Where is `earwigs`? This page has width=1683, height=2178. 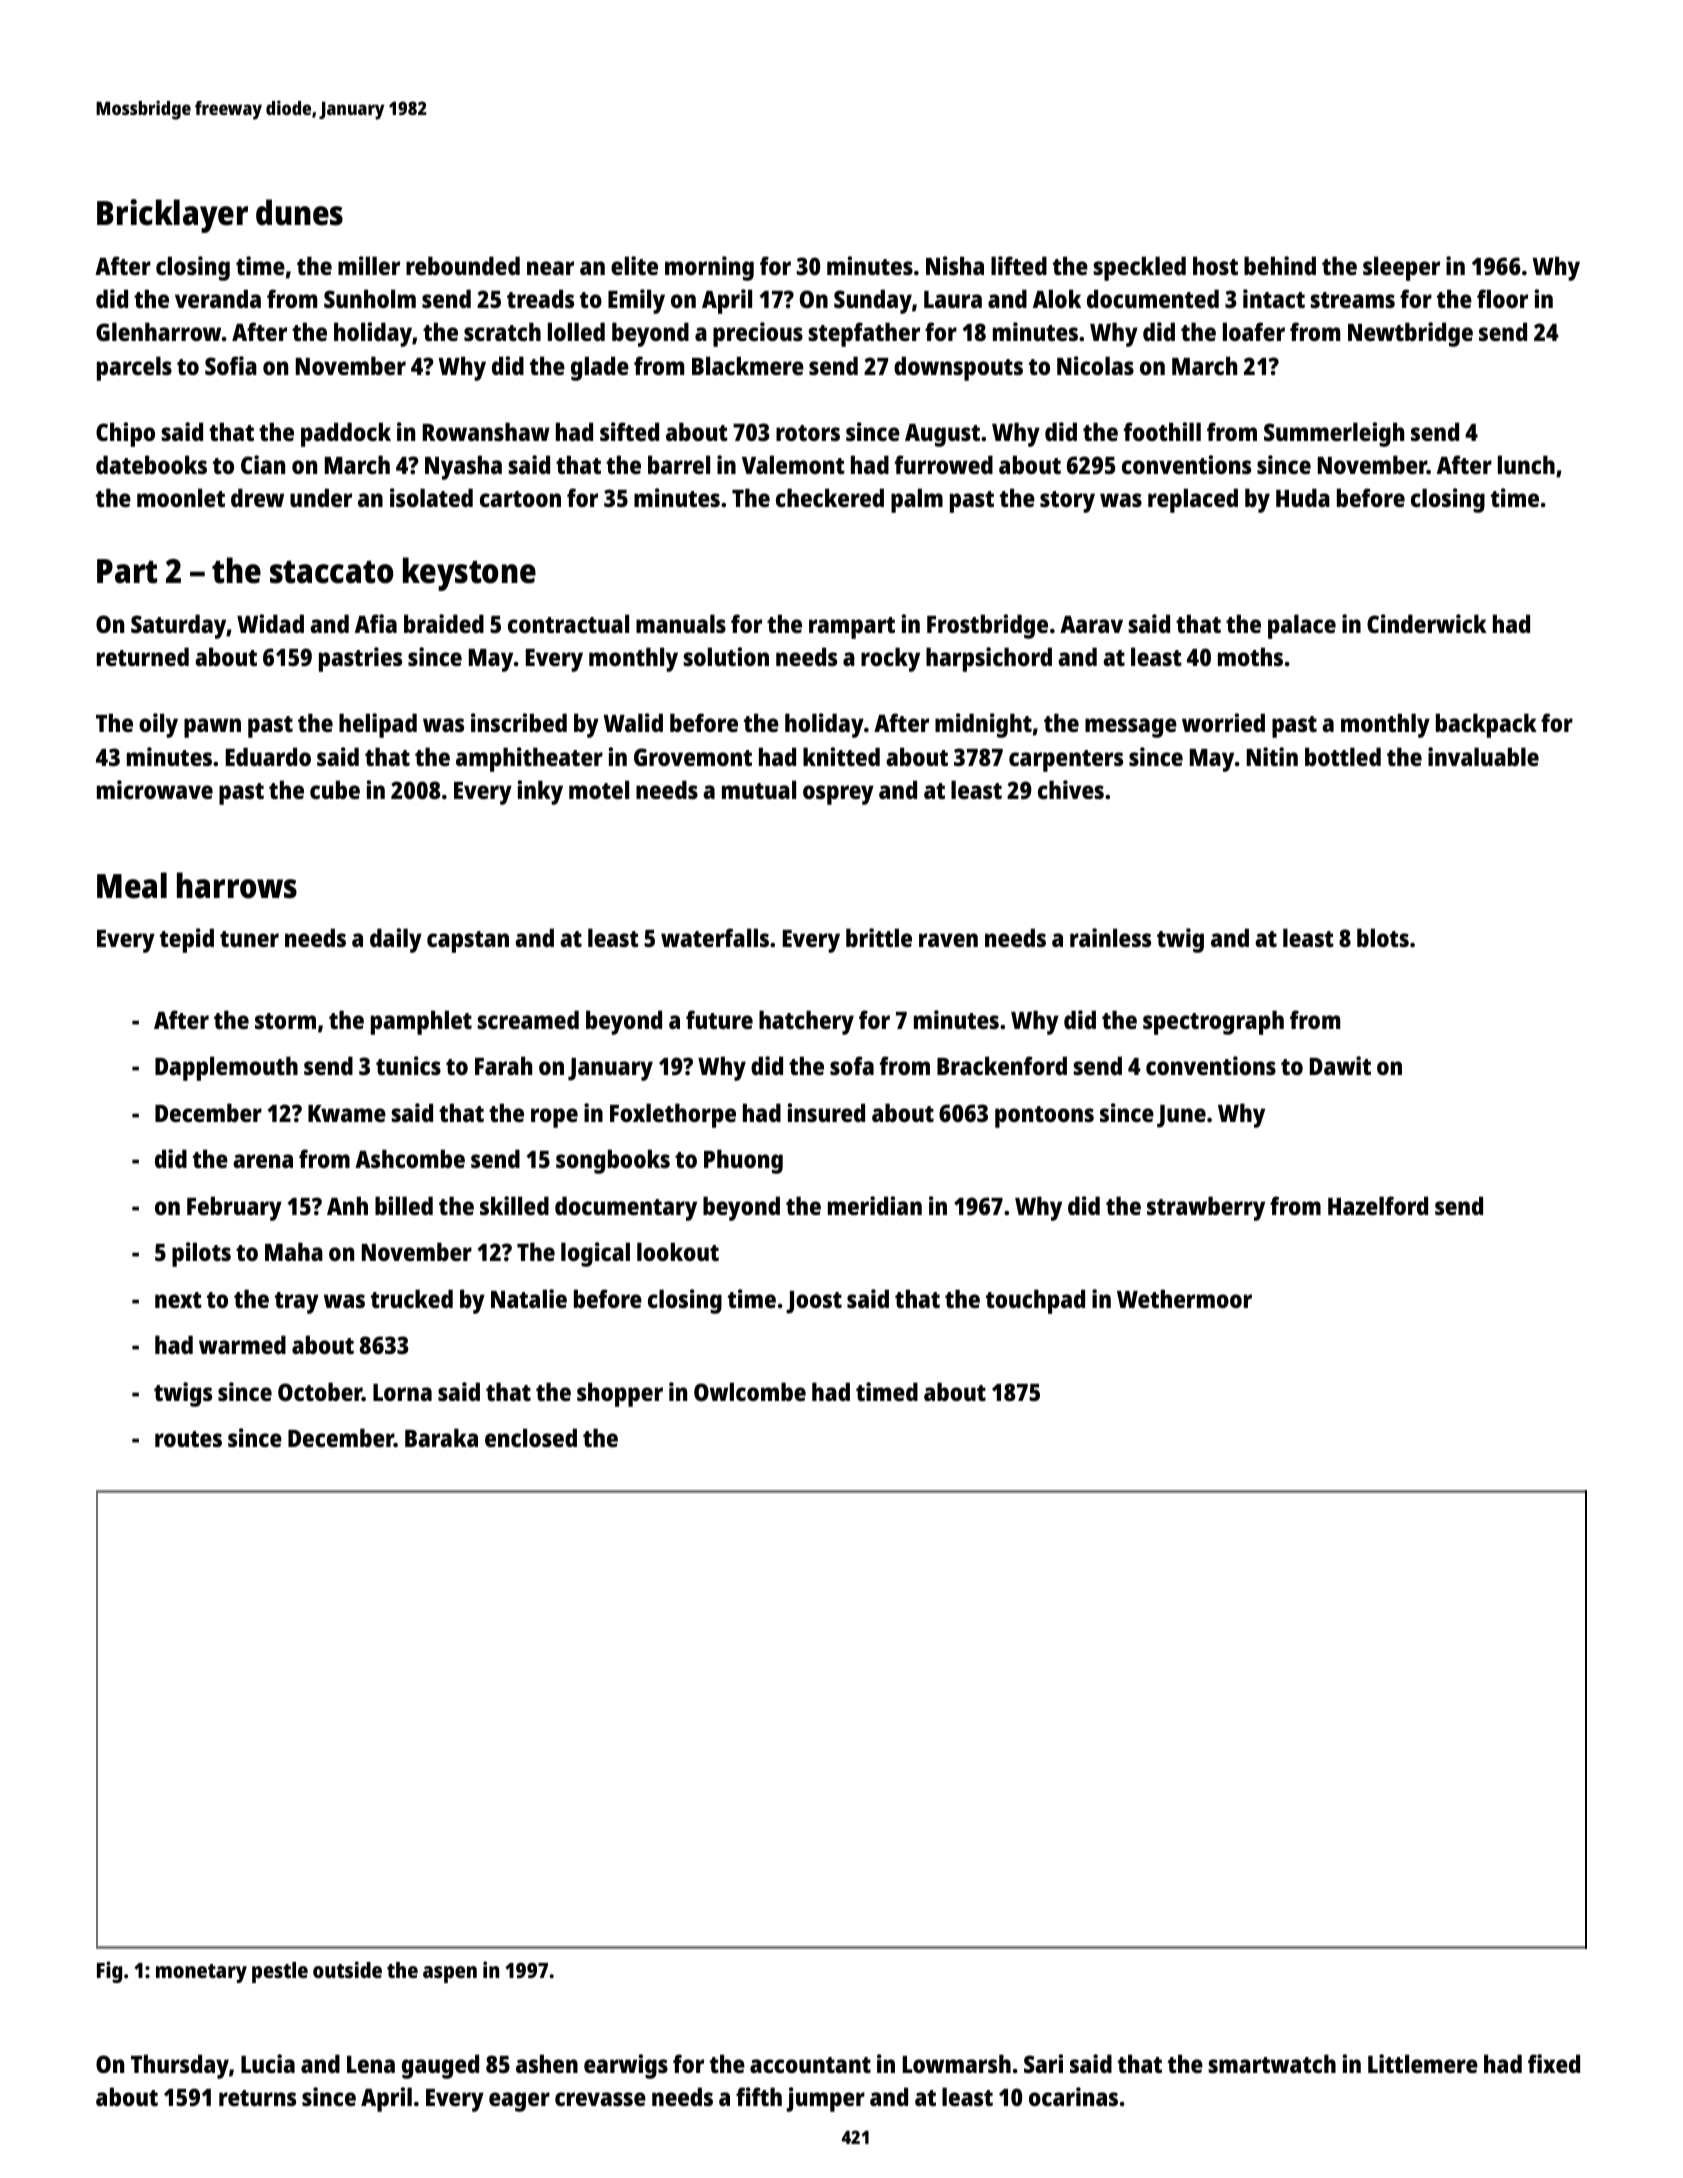
earwigs is located at coordinates (626, 2066).
